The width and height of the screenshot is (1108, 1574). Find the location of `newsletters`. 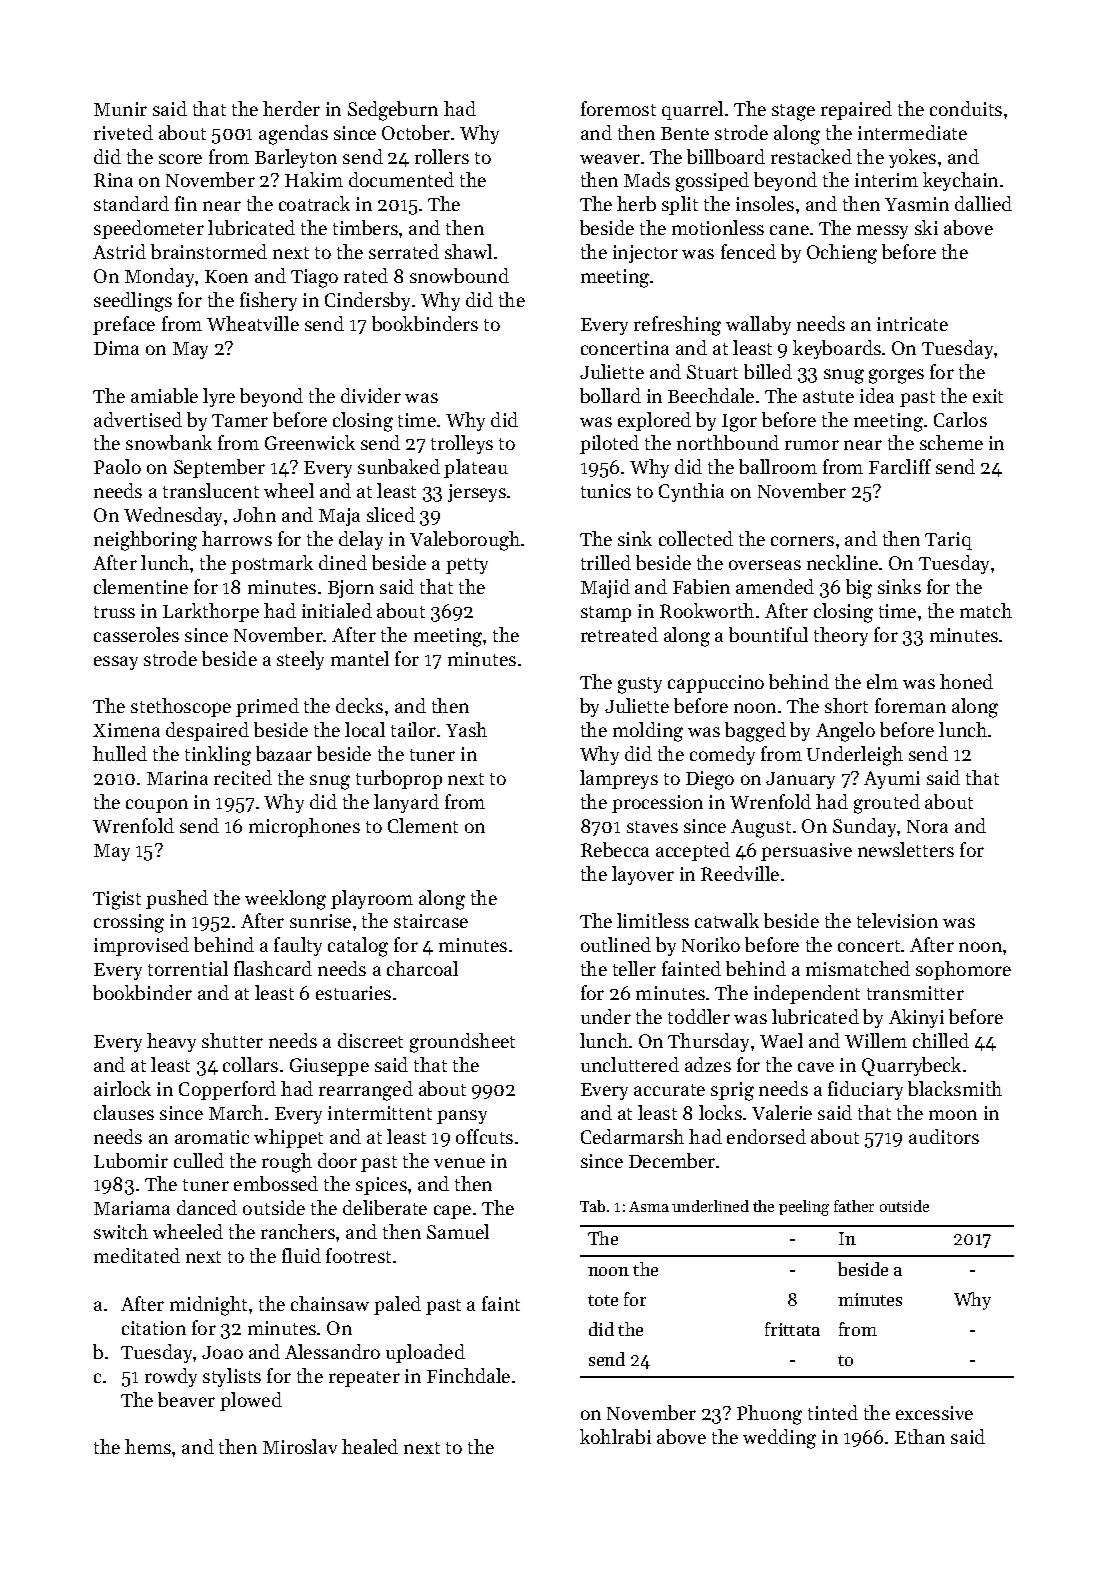

newsletters is located at coordinates (906, 849).
